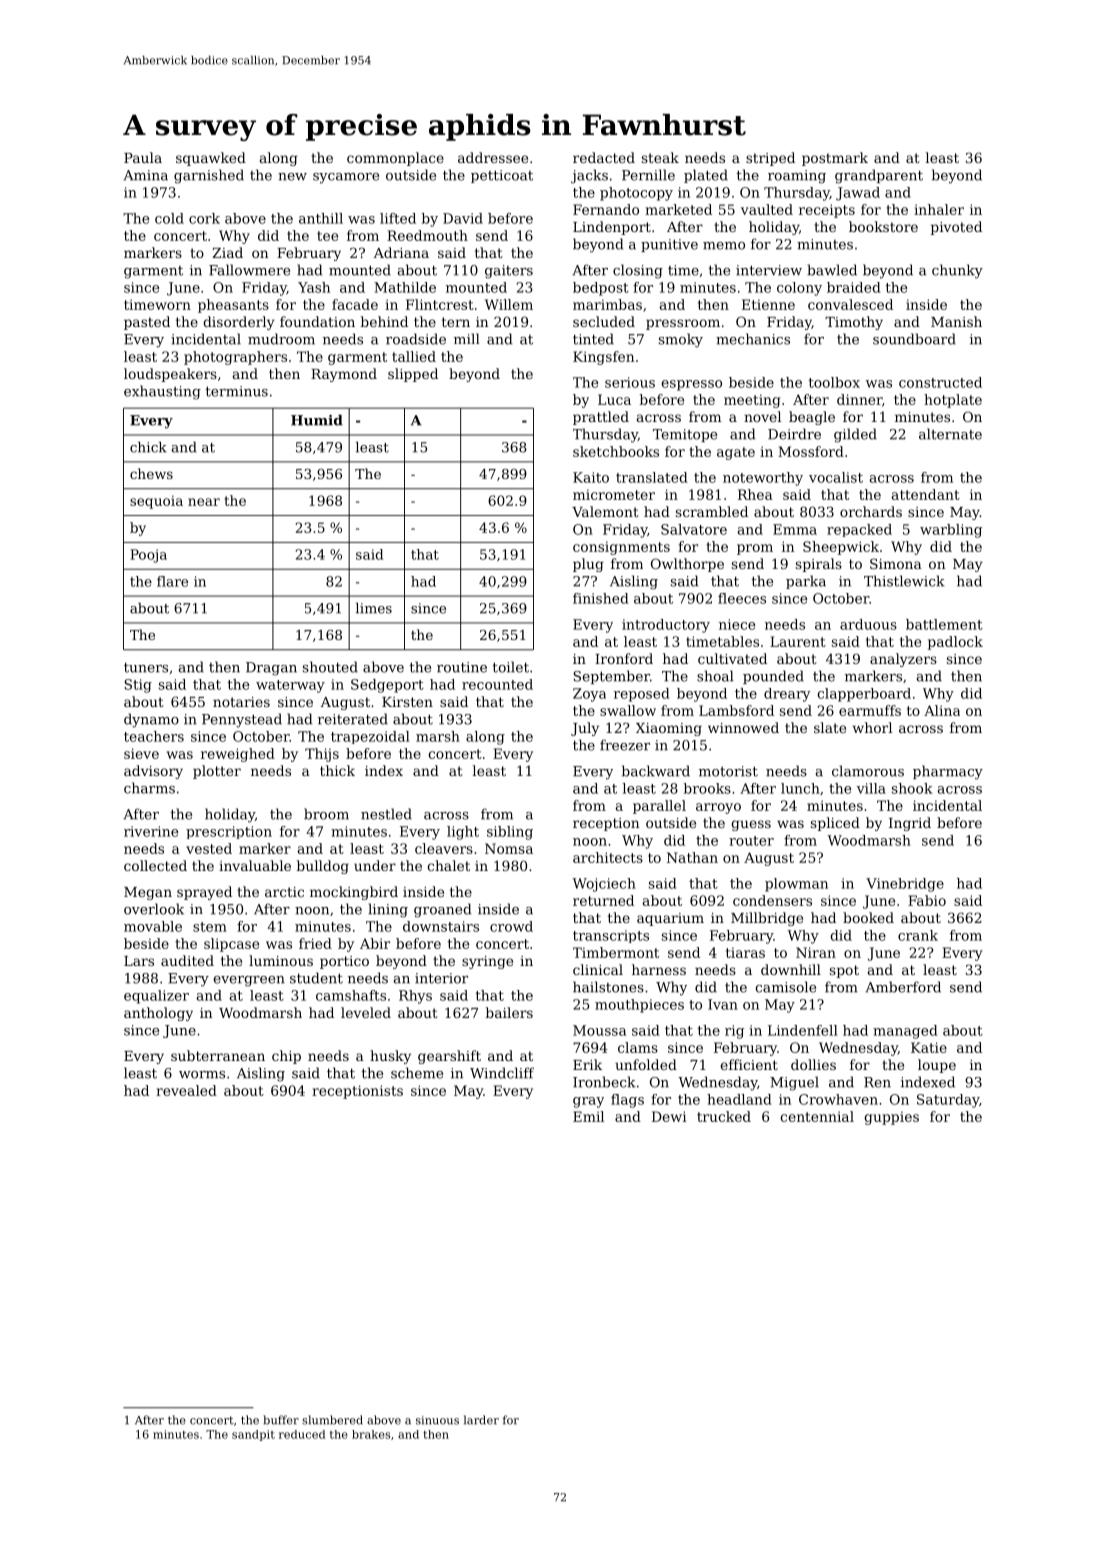 The height and width of the screenshot is (1564, 1106). Describe the element at coordinates (588, 1116) in the screenshot. I see `Emil` at that location.
